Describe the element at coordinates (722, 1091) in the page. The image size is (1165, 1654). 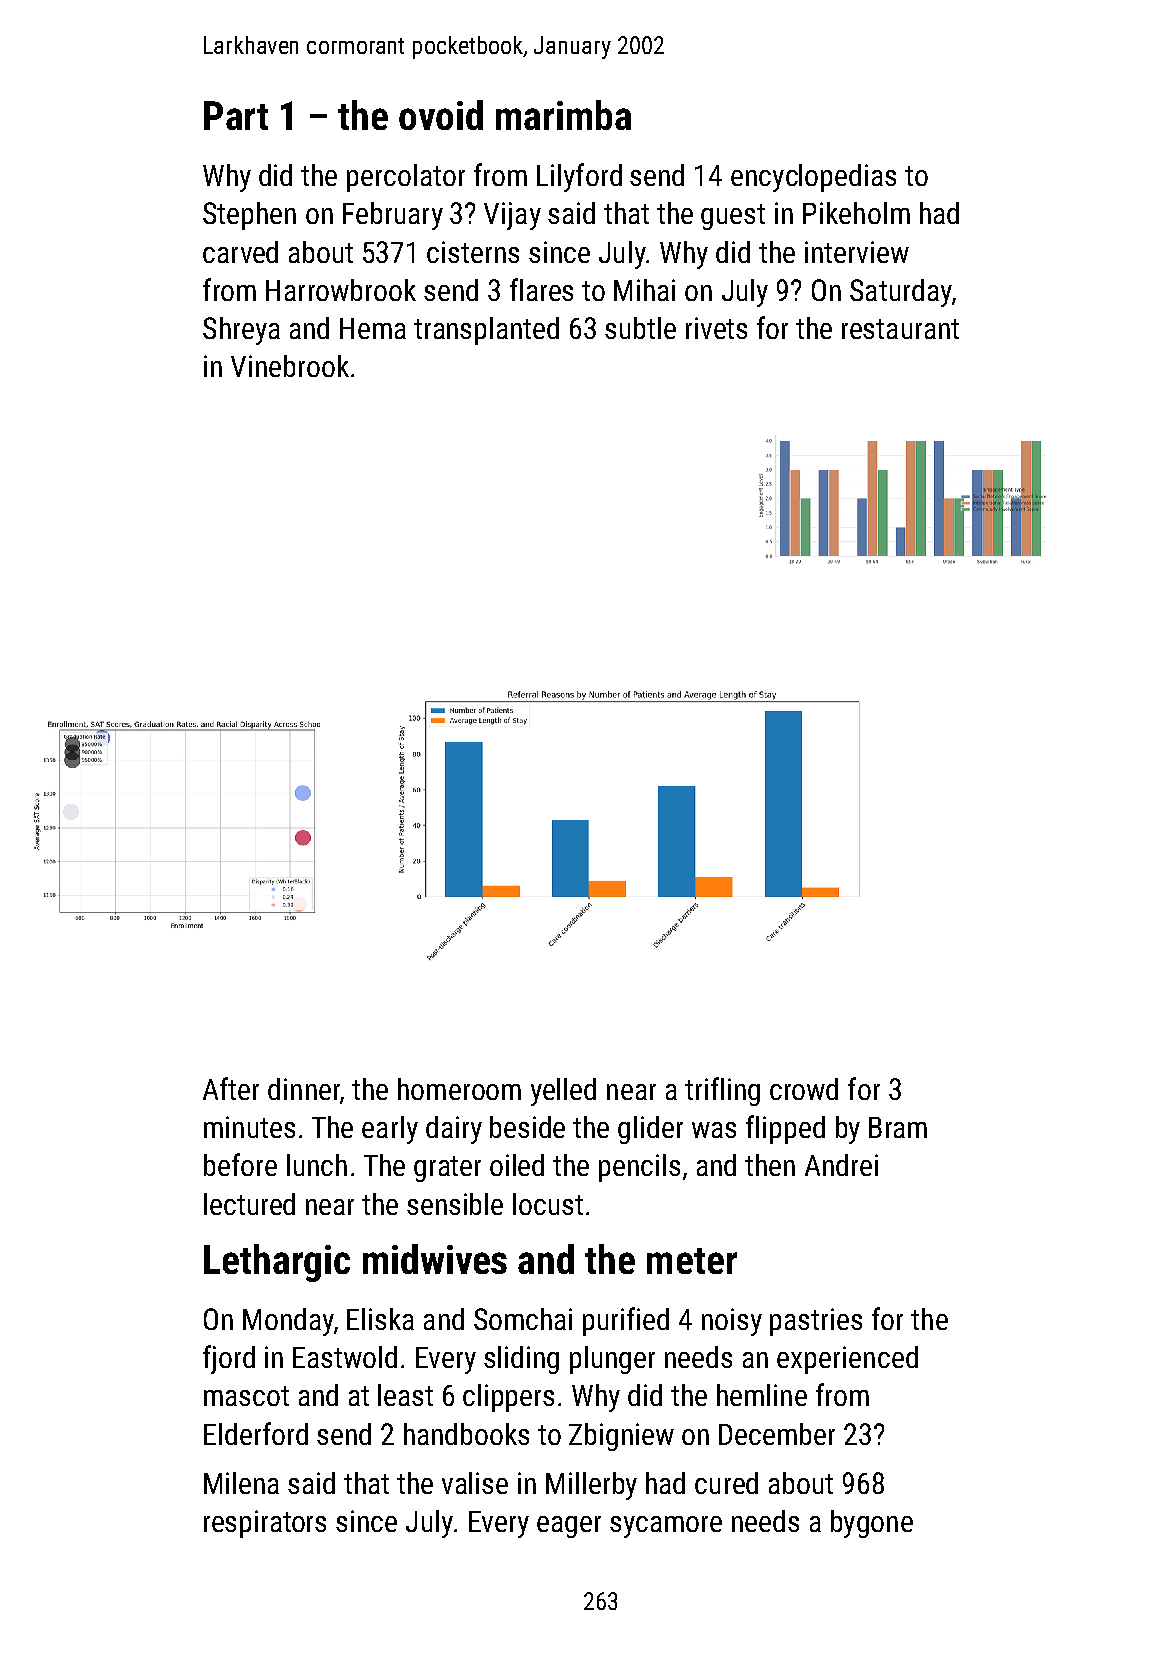
I see `trifling` at that location.
